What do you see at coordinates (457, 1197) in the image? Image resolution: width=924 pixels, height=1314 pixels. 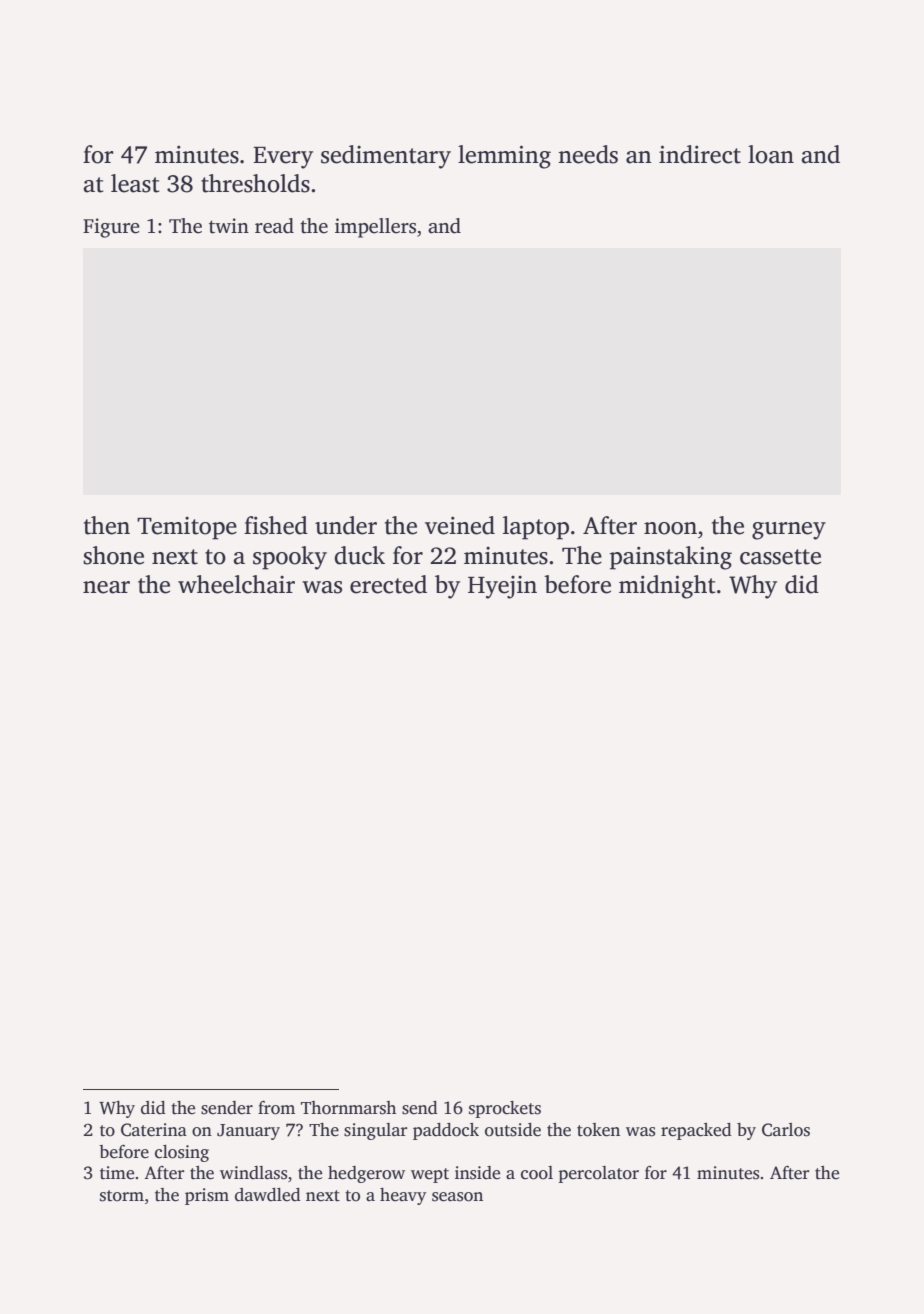 I see `season` at bounding box center [457, 1197].
